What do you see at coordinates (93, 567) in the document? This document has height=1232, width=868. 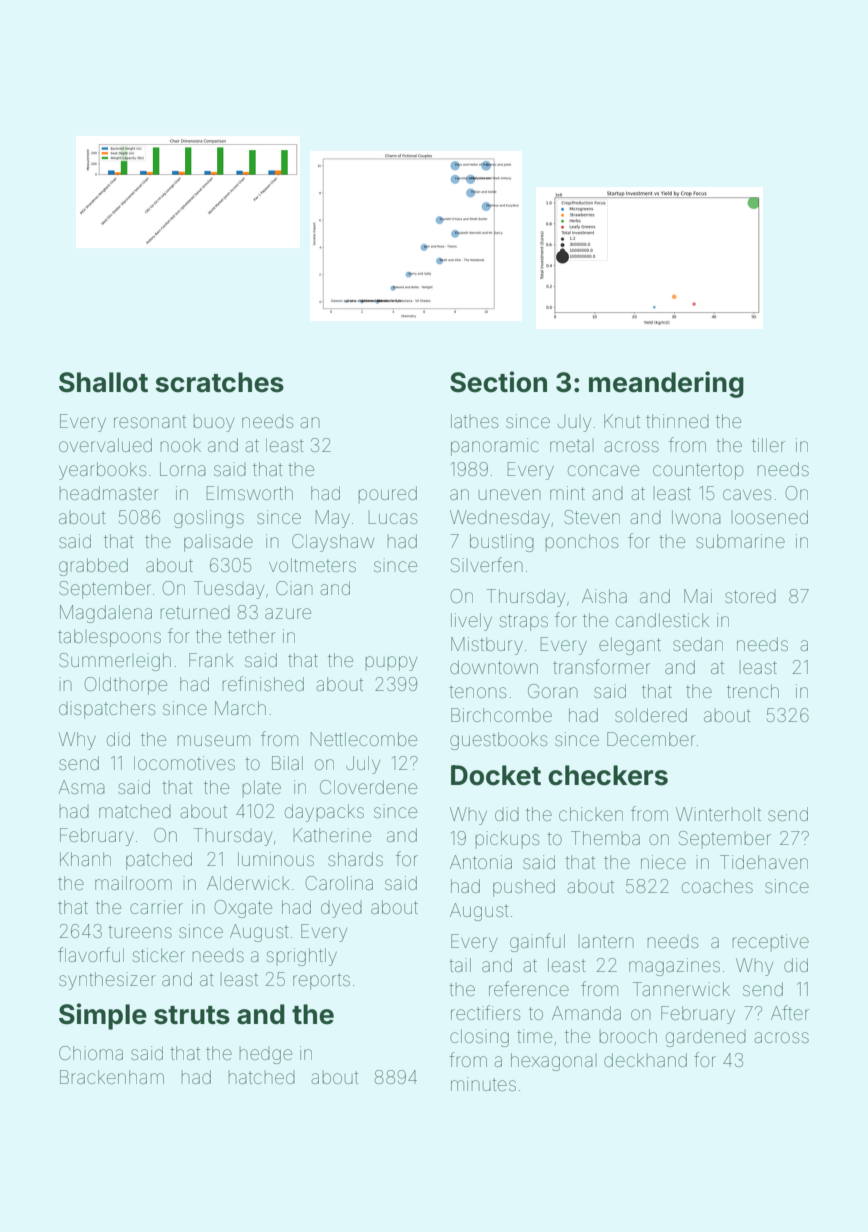 I see `grabbed` at bounding box center [93, 567].
